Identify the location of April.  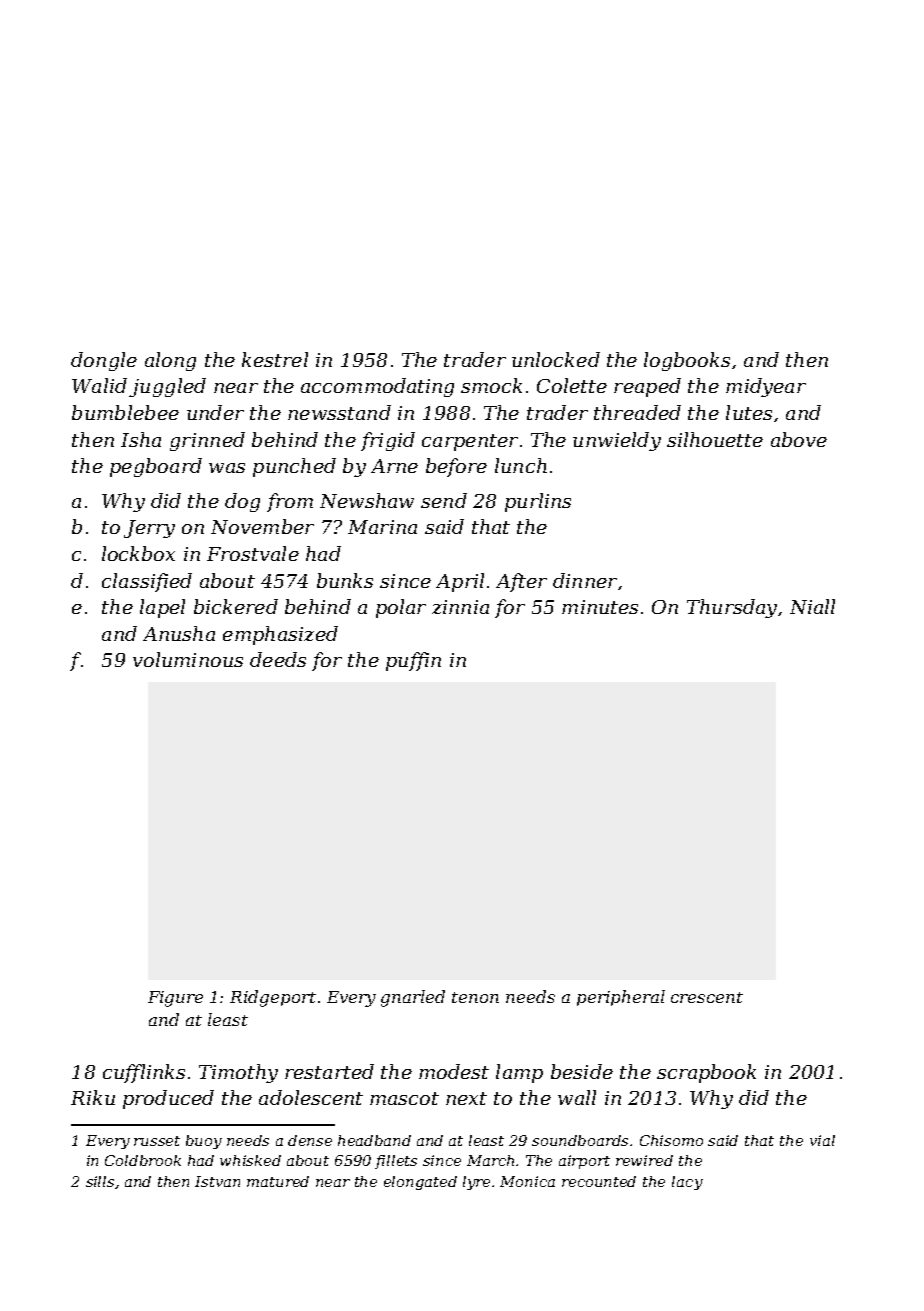
(460, 582).
